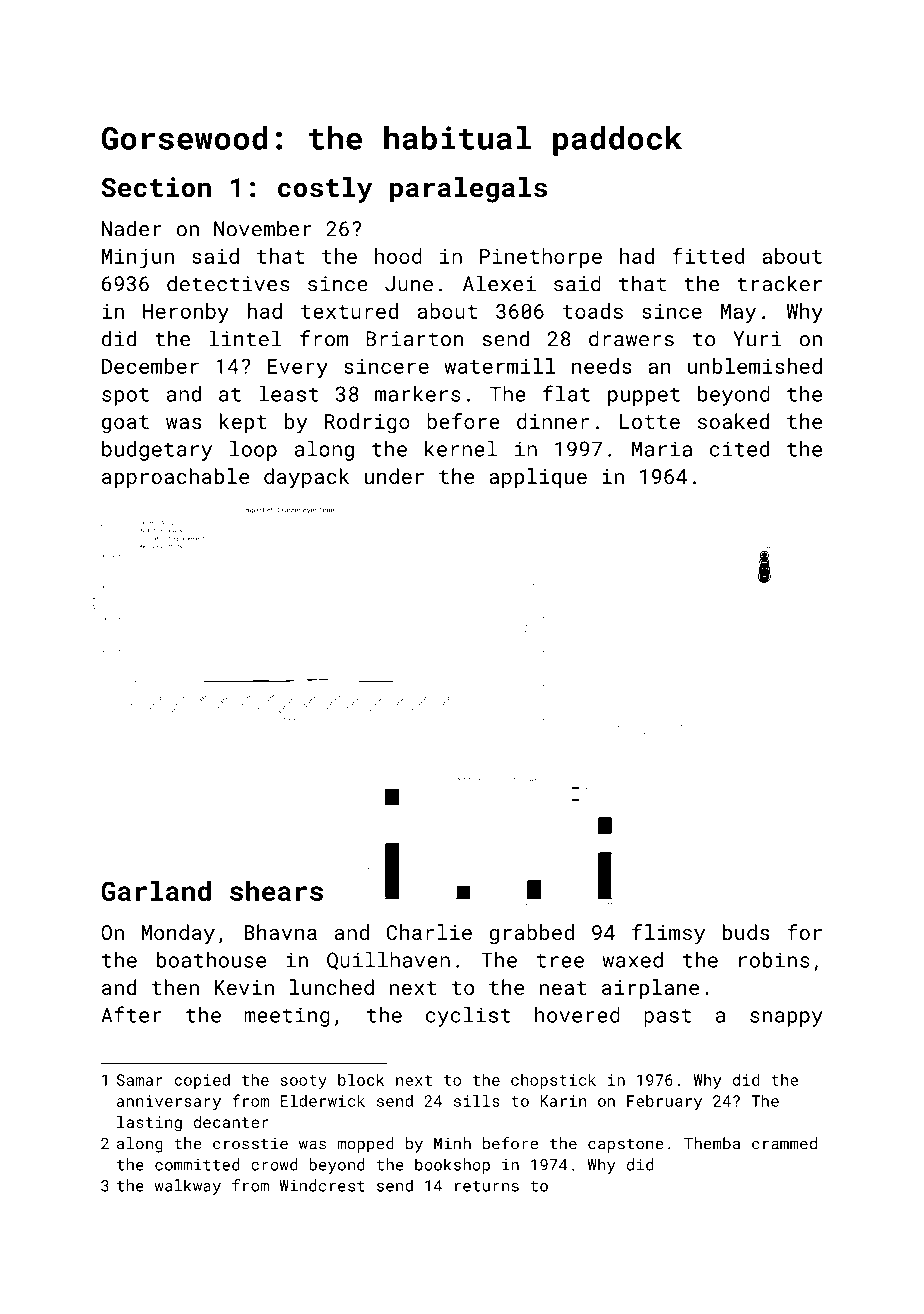 The height and width of the screenshot is (1314, 924). What do you see at coordinates (429, 932) in the screenshot?
I see `Charlie` at bounding box center [429, 932].
